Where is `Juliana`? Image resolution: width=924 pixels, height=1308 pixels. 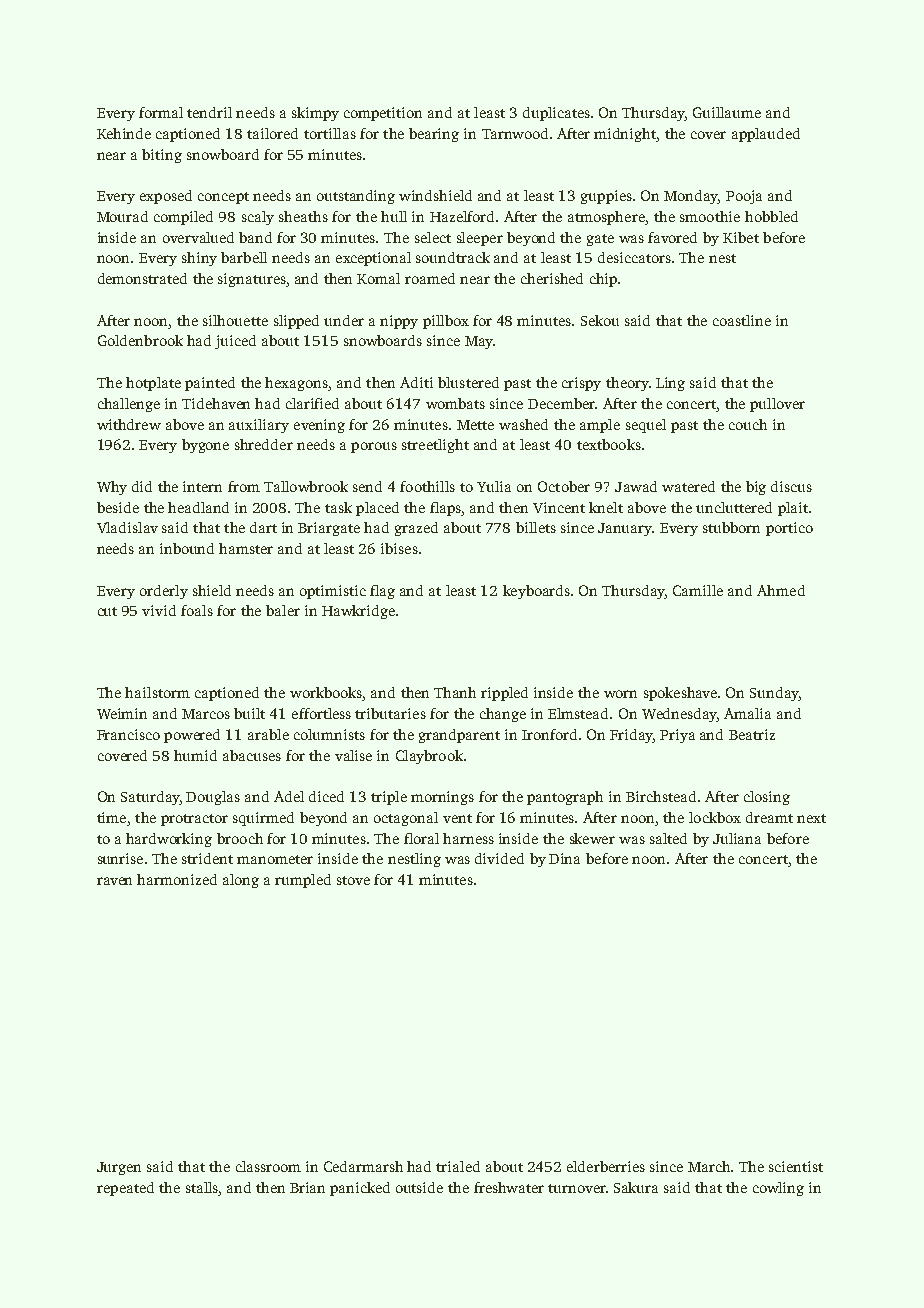
Juliana is located at coordinates (737, 838).
